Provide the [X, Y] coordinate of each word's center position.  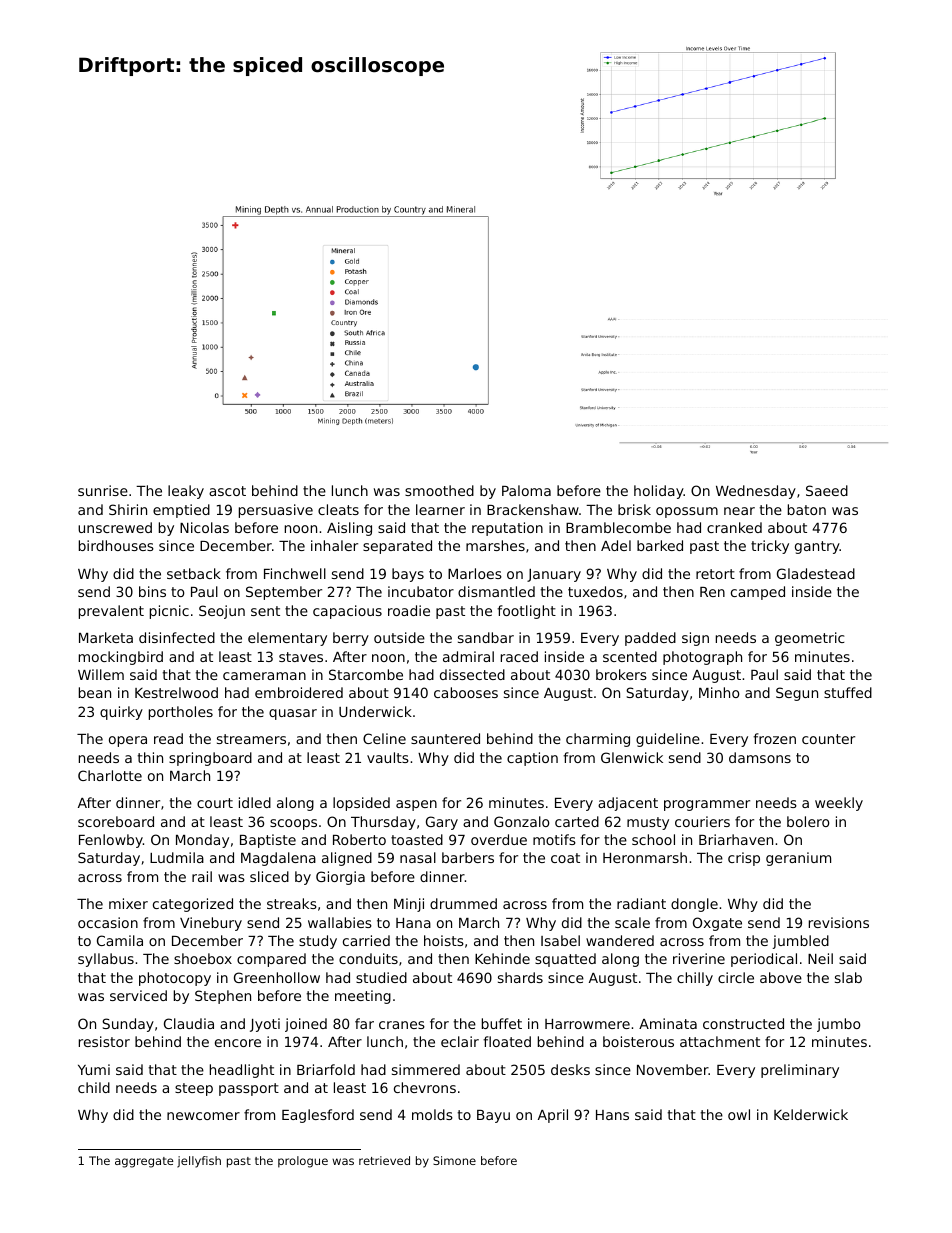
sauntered [445, 738]
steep [194, 1089]
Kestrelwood [176, 692]
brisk [634, 509]
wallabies [340, 922]
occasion [108, 922]
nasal [418, 857]
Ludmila [177, 857]
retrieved [384, 1160]
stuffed [848, 692]
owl [739, 1114]
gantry [817, 547]
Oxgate [717, 924]
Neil [820, 958]
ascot [227, 491]
